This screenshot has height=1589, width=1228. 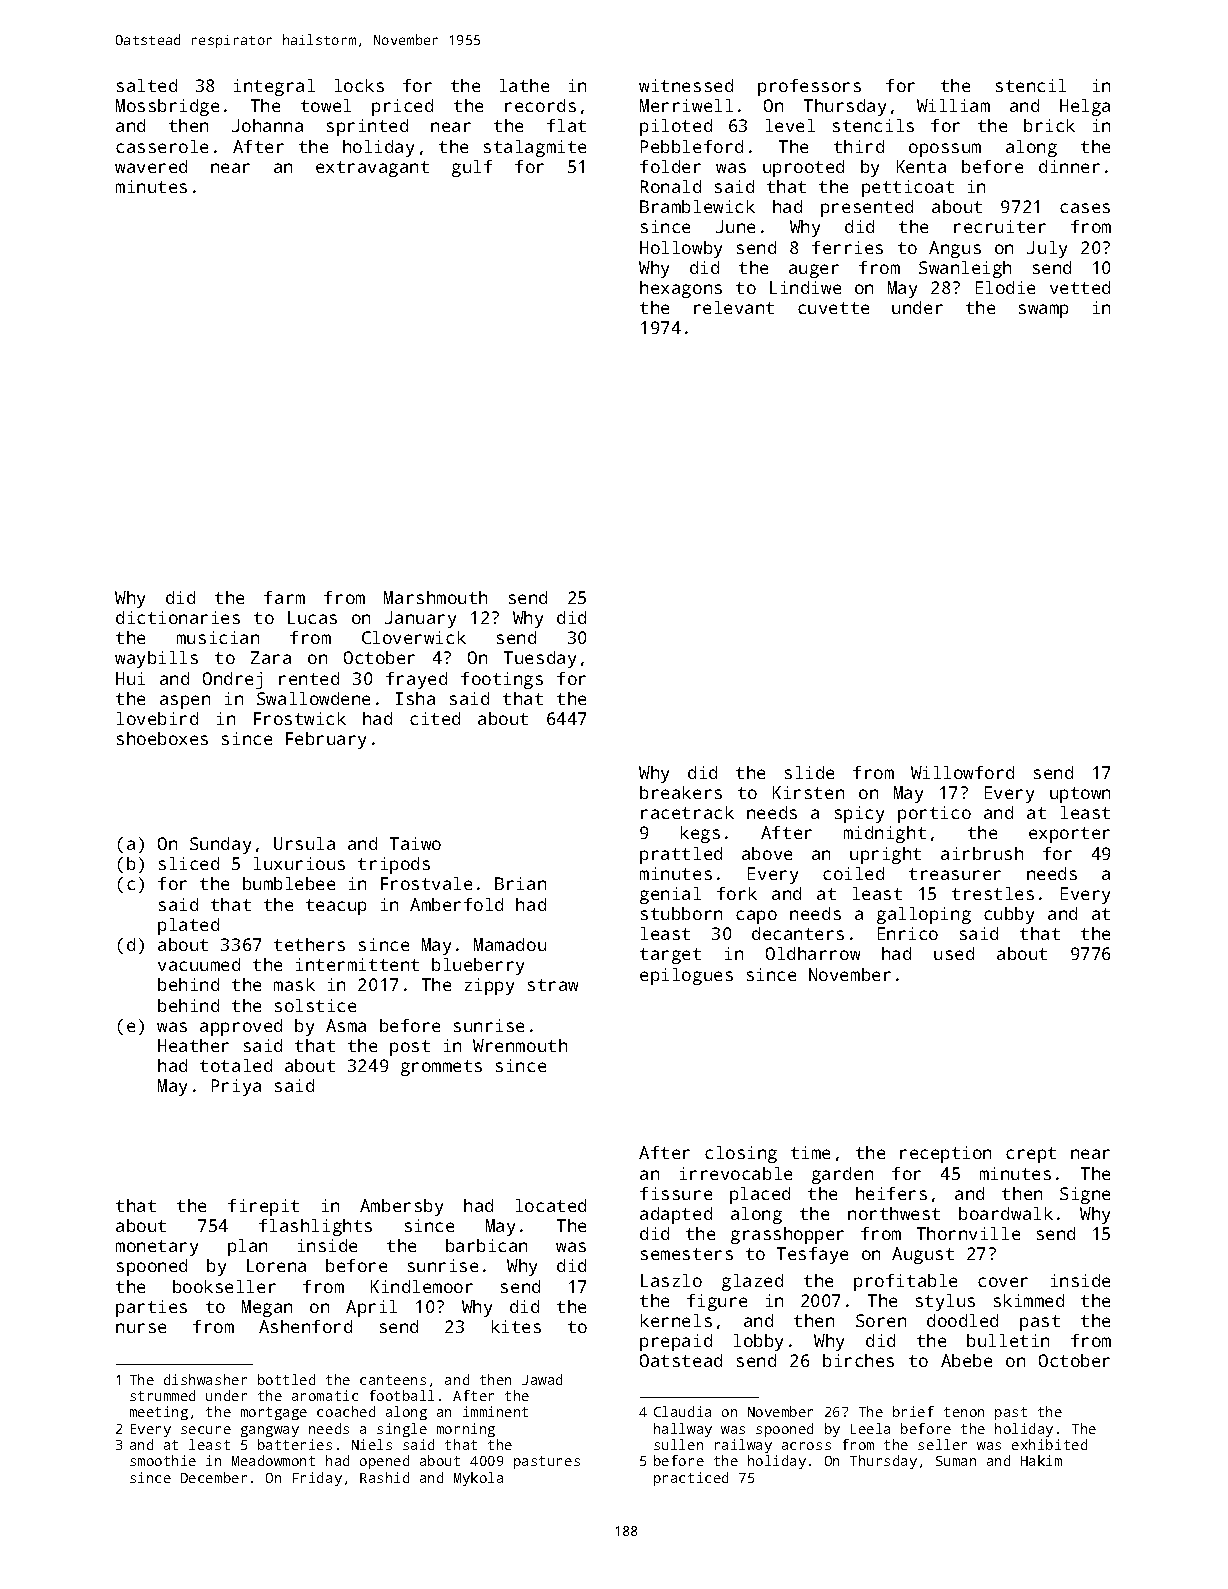 What do you see at coordinates (359, 85) in the screenshot?
I see `locks` at bounding box center [359, 85].
